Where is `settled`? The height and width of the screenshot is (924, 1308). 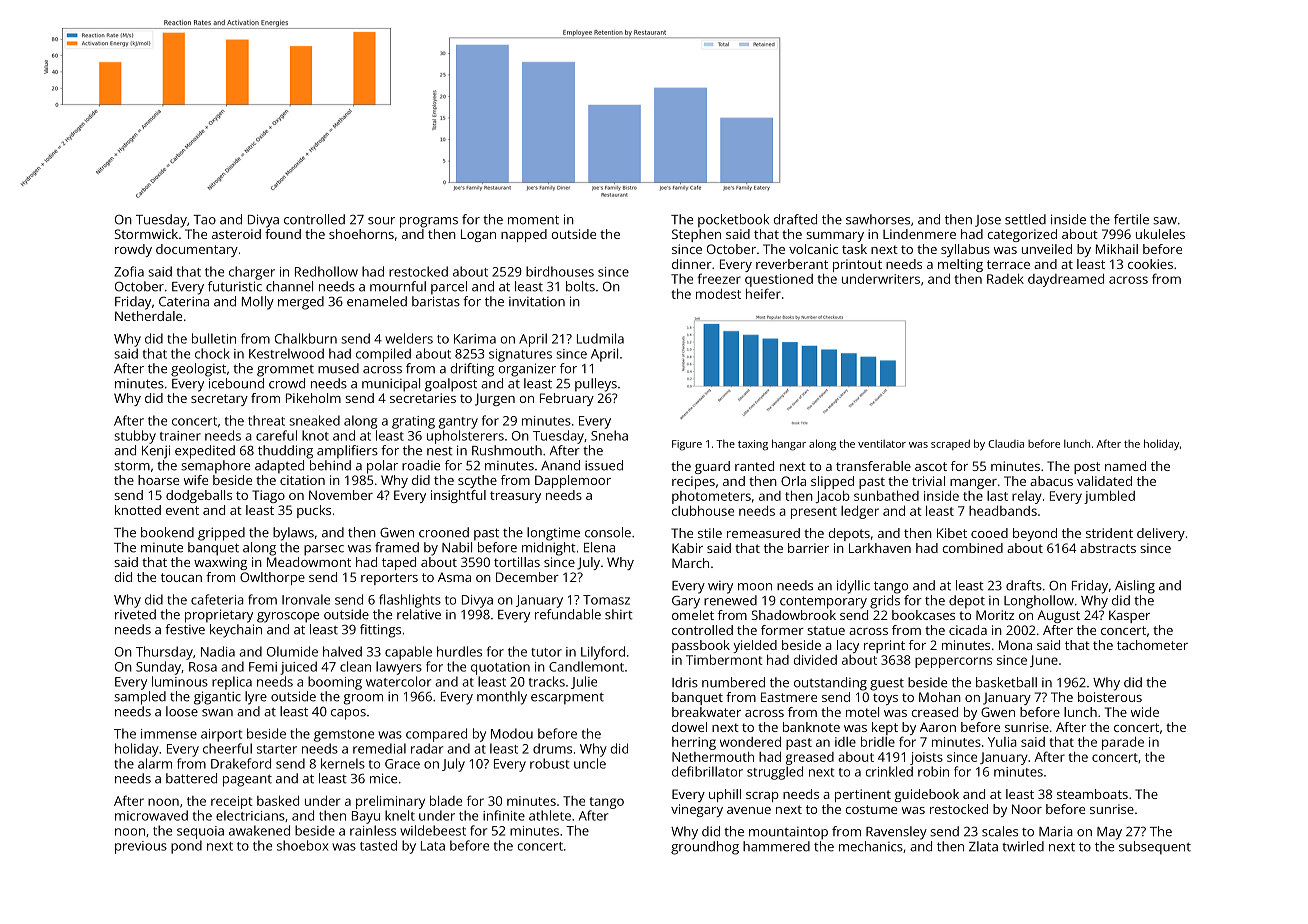 settled is located at coordinates (1025, 219).
